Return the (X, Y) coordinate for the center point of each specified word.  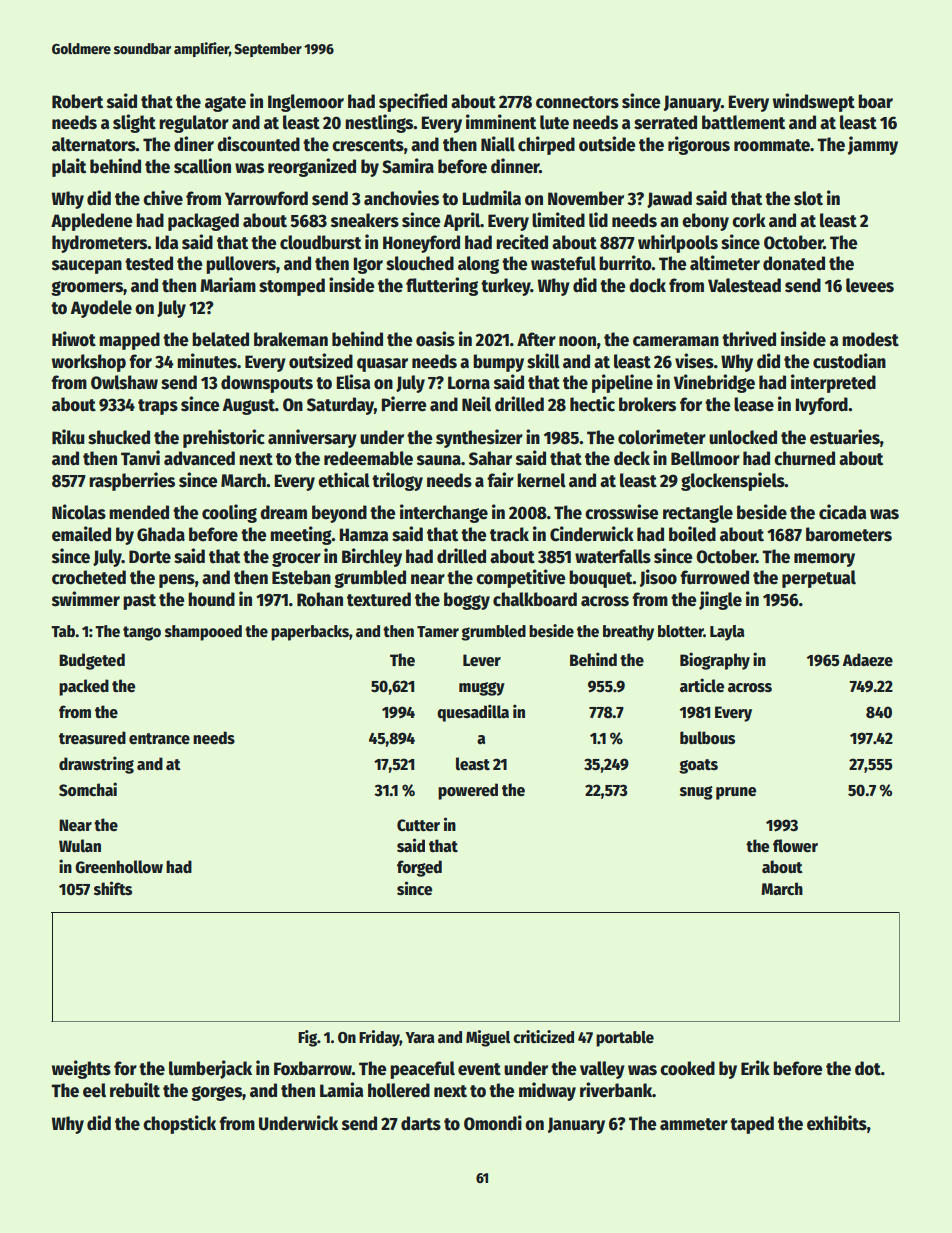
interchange (444, 513)
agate (225, 104)
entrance (159, 739)
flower (795, 846)
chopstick (179, 1124)
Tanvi (140, 458)
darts (421, 1123)
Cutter (418, 825)
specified (413, 102)
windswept (814, 102)
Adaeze (868, 660)
